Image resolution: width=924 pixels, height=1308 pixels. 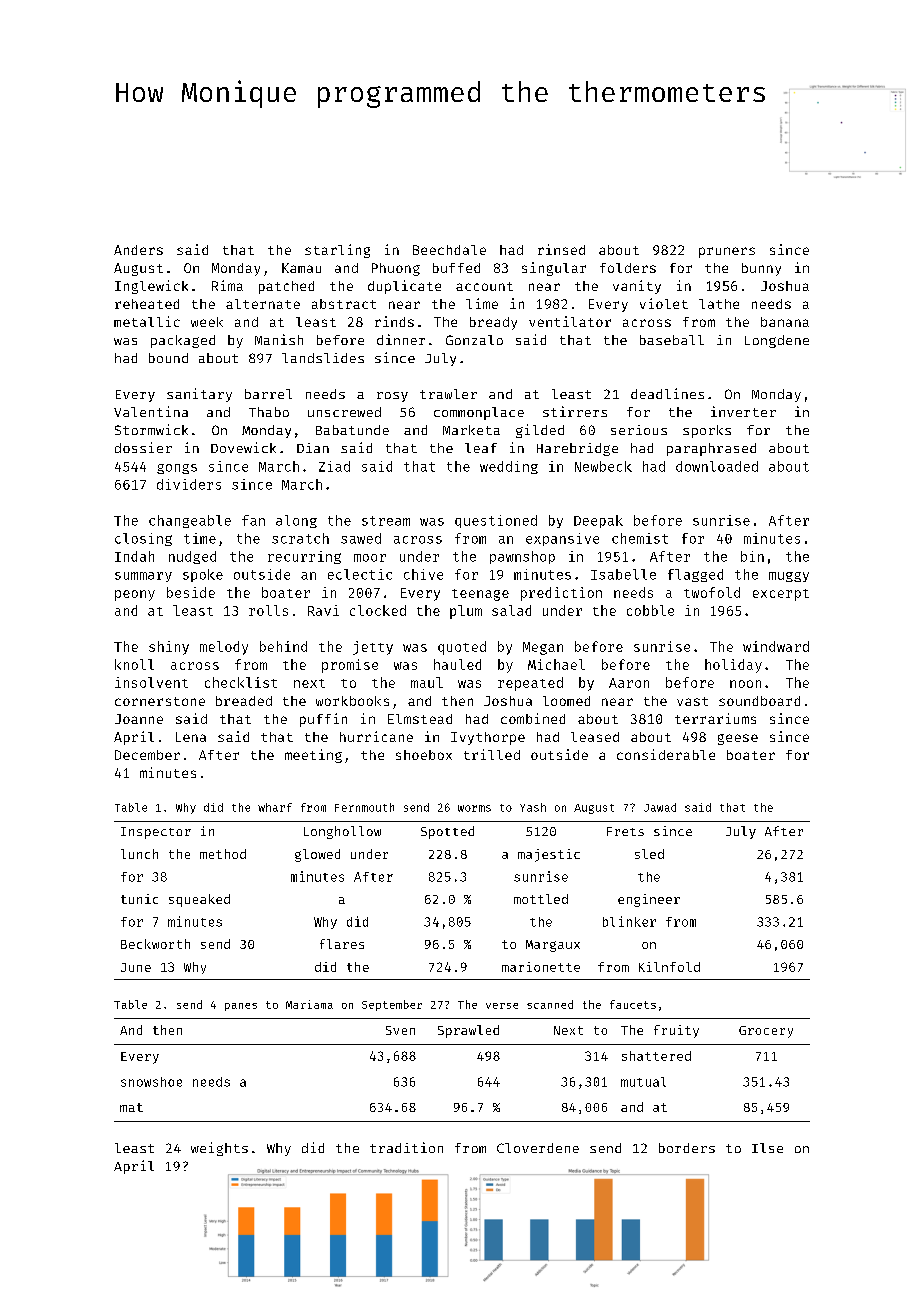 What do you see at coordinates (643, 1082) in the screenshot?
I see `mutual` at bounding box center [643, 1082].
